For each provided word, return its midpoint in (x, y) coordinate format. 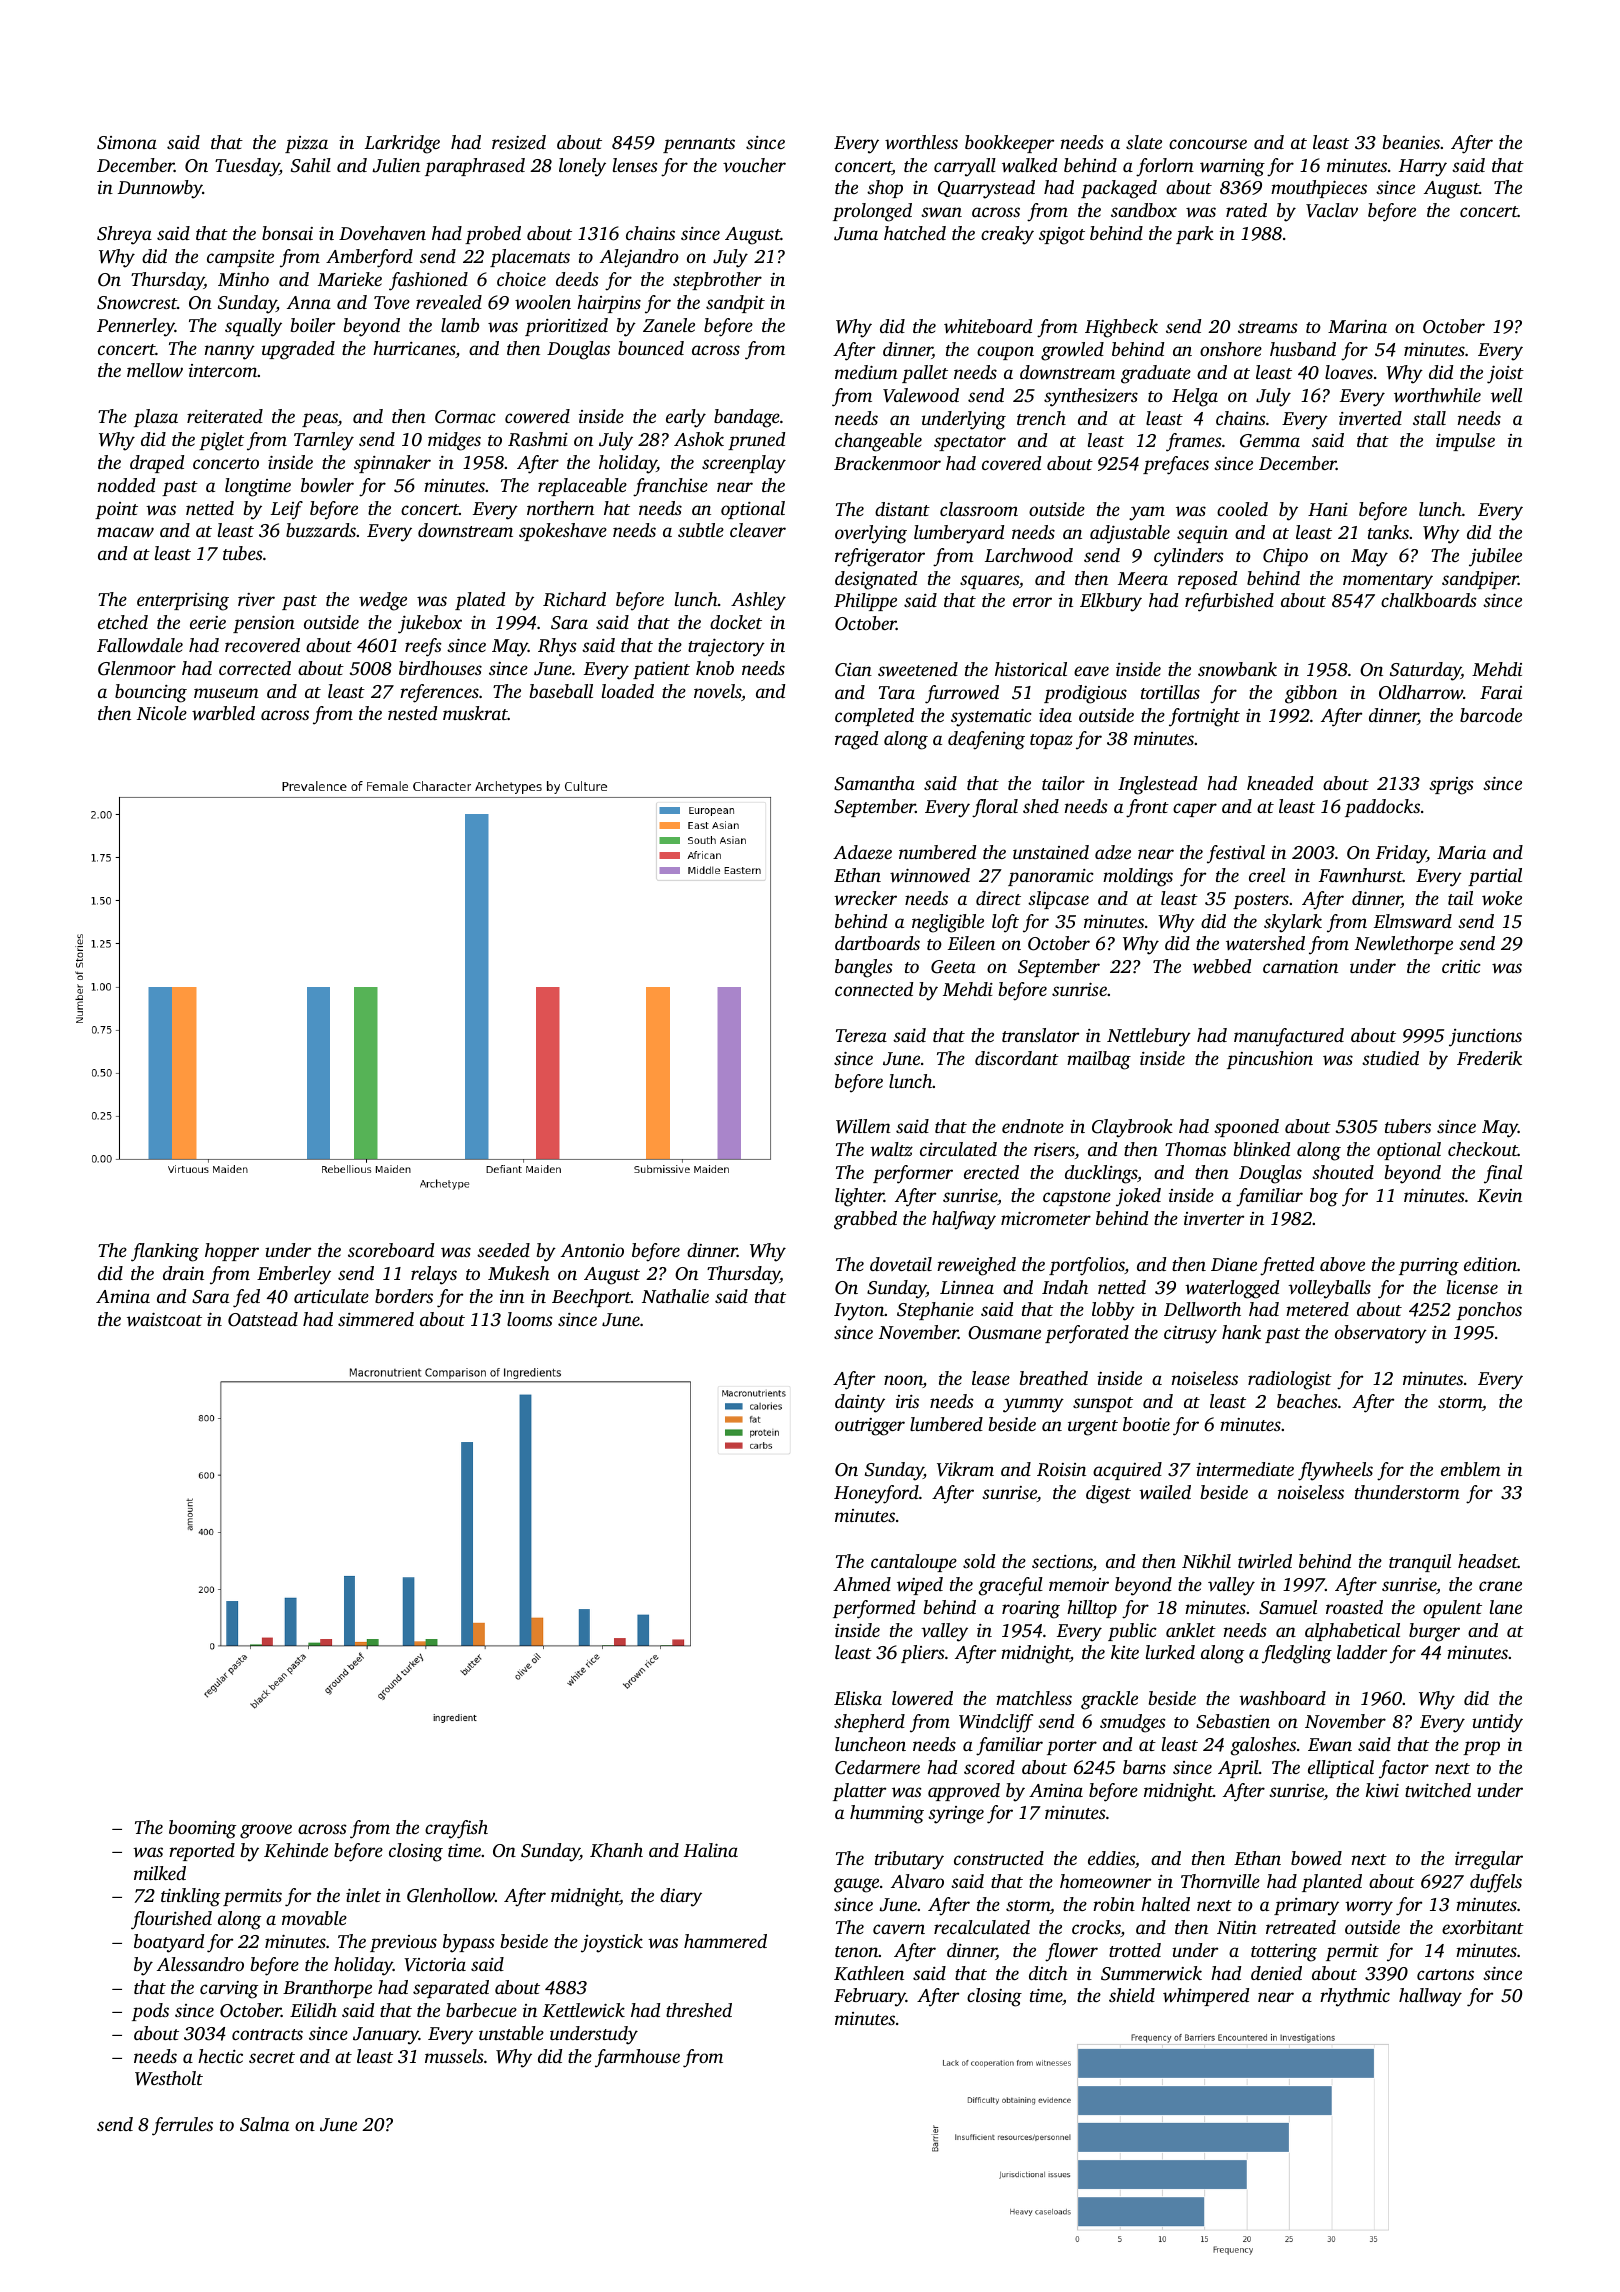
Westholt (169, 2078)
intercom (223, 370)
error (1032, 602)
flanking (165, 1252)
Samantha (874, 783)
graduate (1156, 374)
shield (1132, 1995)
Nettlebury (1149, 1037)
